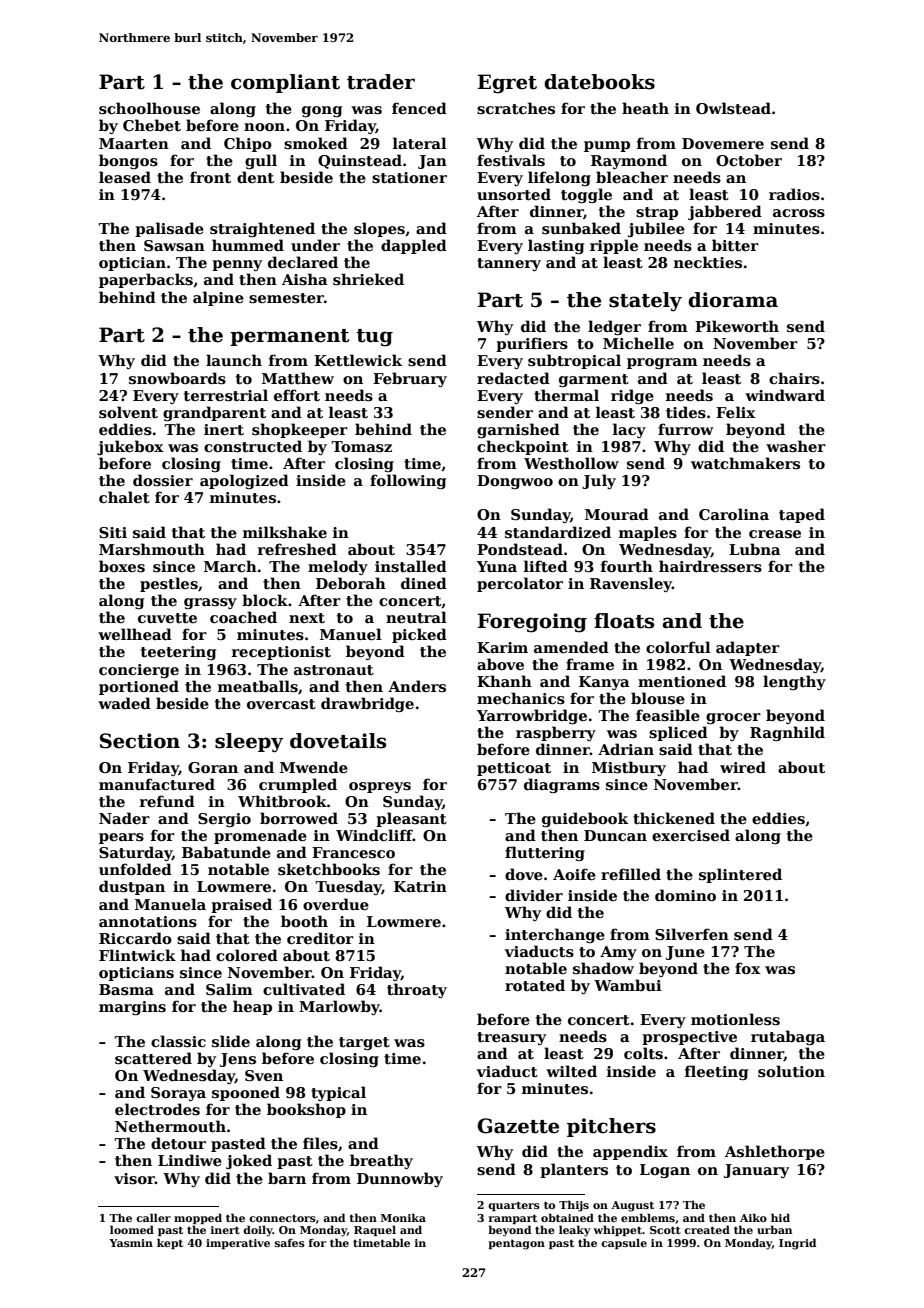  What do you see at coordinates (149, 108) in the screenshot?
I see `schoolhouse` at bounding box center [149, 108].
